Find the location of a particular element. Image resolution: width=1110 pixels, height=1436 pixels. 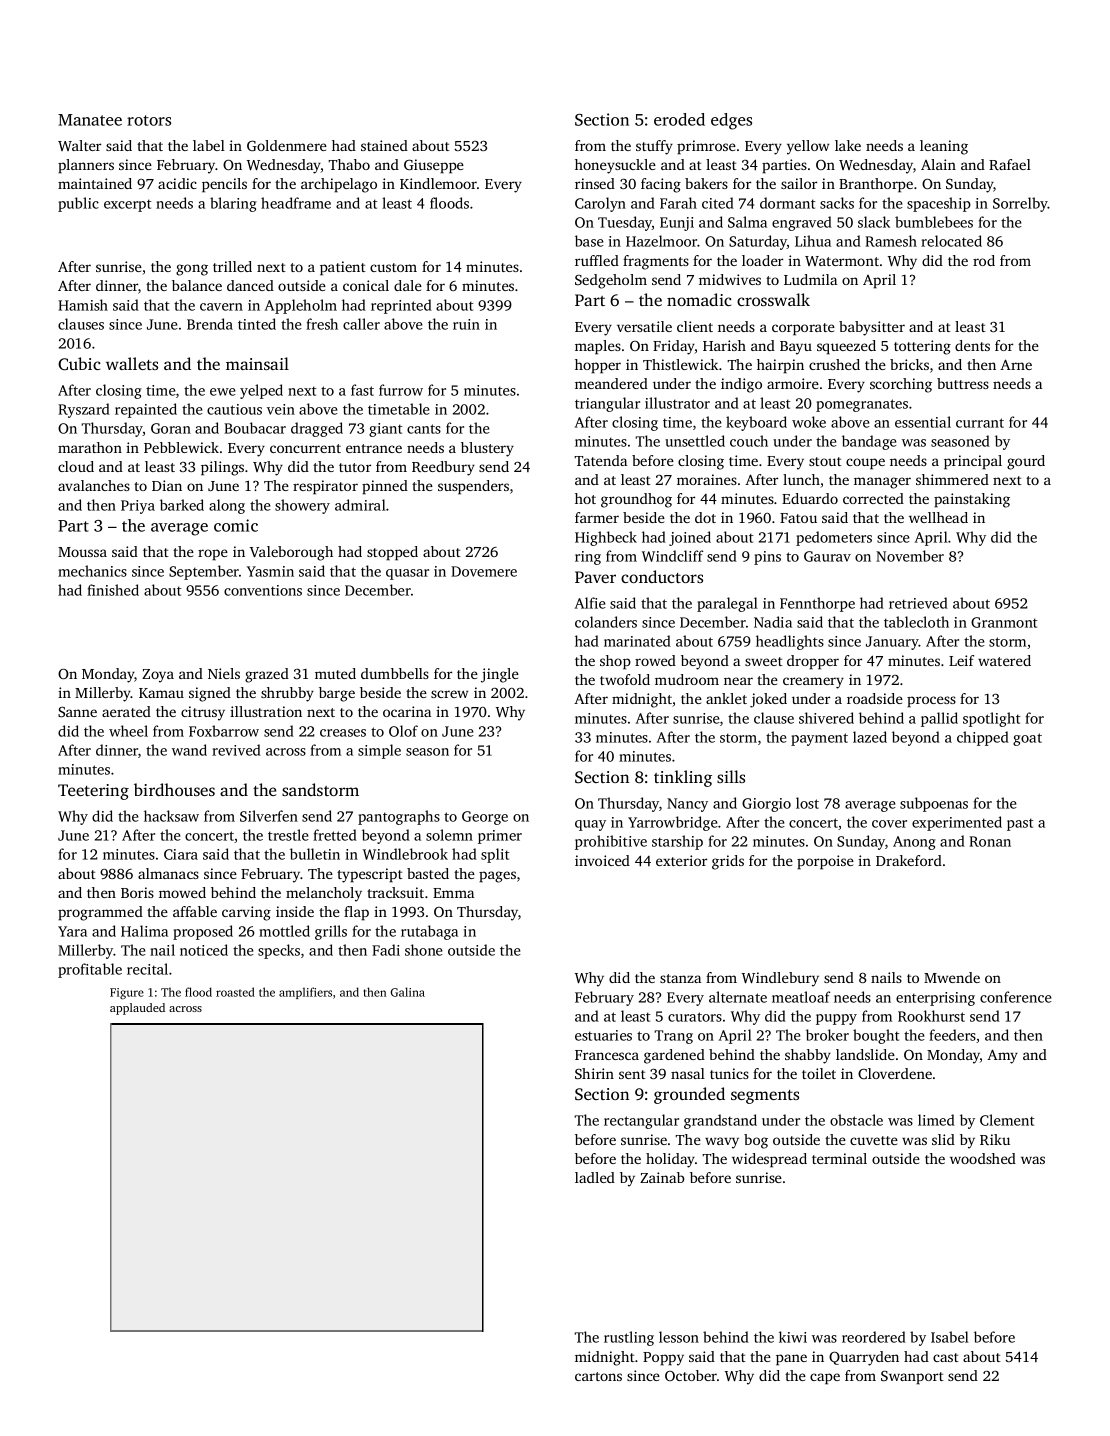

tracksuit is located at coordinates (395, 892).
